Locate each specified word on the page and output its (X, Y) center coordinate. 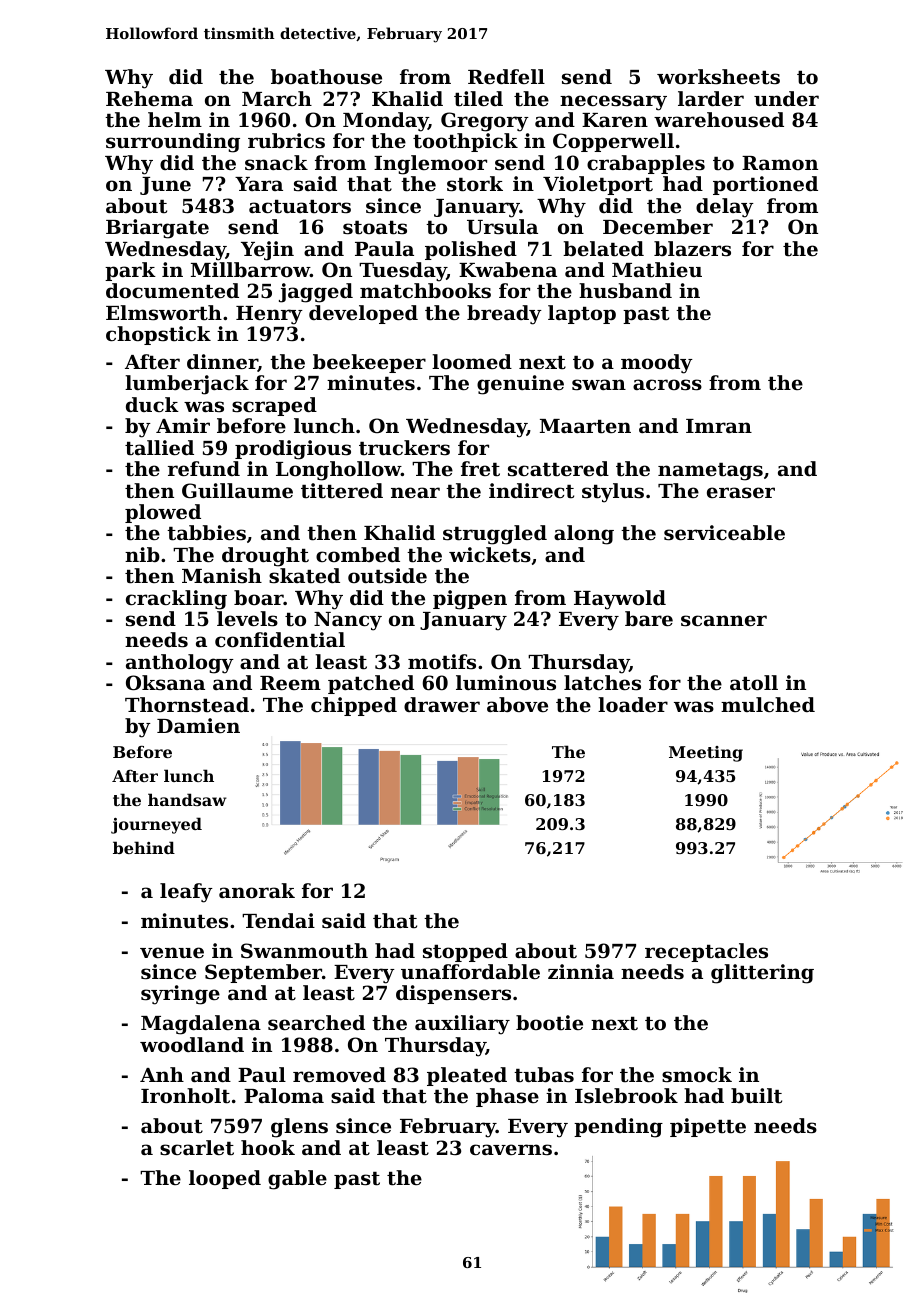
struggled (495, 535)
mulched (768, 704)
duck (152, 404)
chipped (354, 706)
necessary (613, 103)
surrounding (173, 143)
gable (297, 1180)
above (517, 704)
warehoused (719, 119)
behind (144, 847)
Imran (719, 426)
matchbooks (425, 291)
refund (204, 468)
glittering (762, 974)
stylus (613, 493)
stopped (465, 952)
